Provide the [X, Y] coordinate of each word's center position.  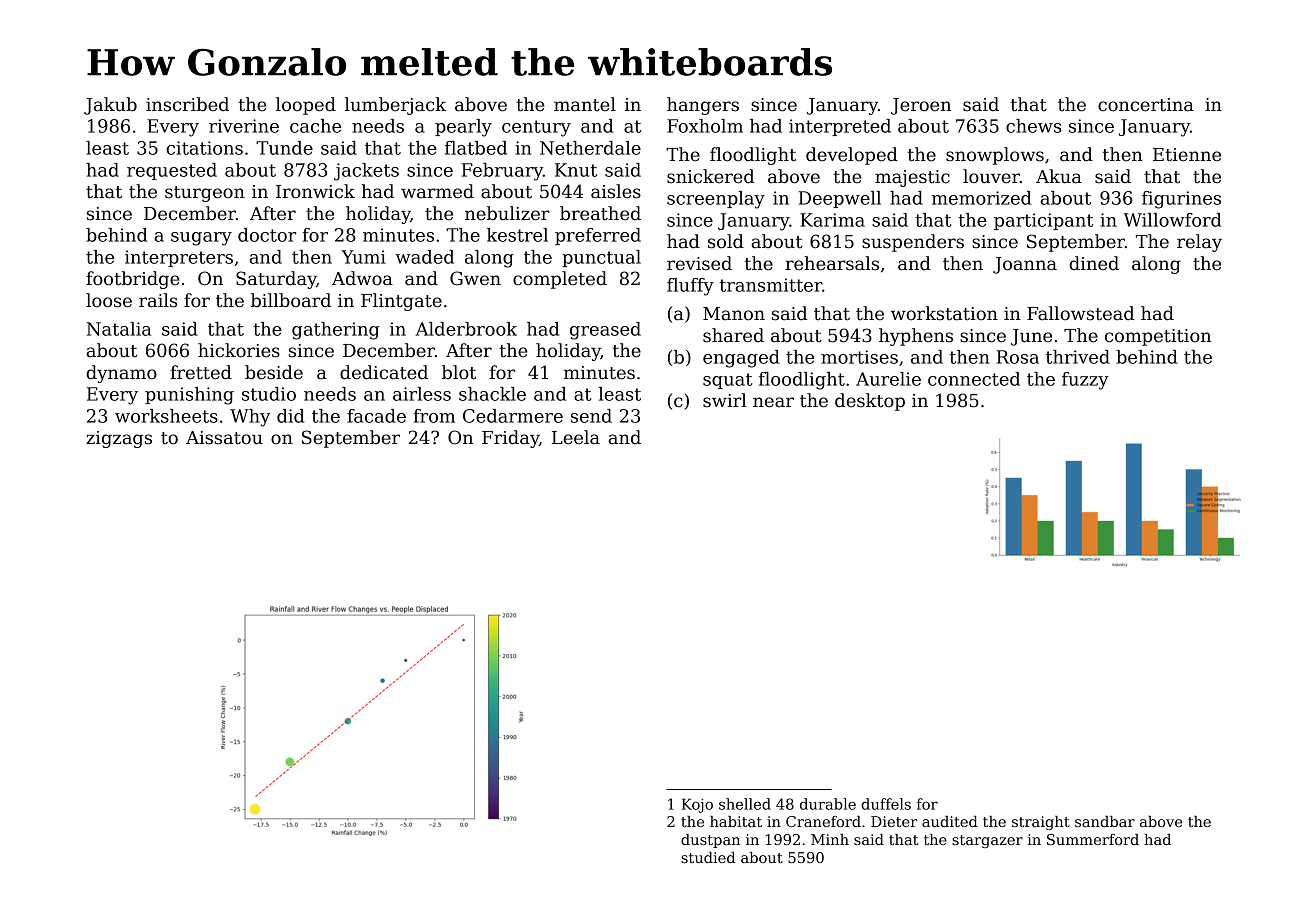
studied [708, 857]
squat [728, 381]
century [536, 128]
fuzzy [1085, 381]
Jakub [110, 106]
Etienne [1187, 155]
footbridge [133, 280]
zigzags [119, 439]
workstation [944, 313]
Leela [576, 437]
